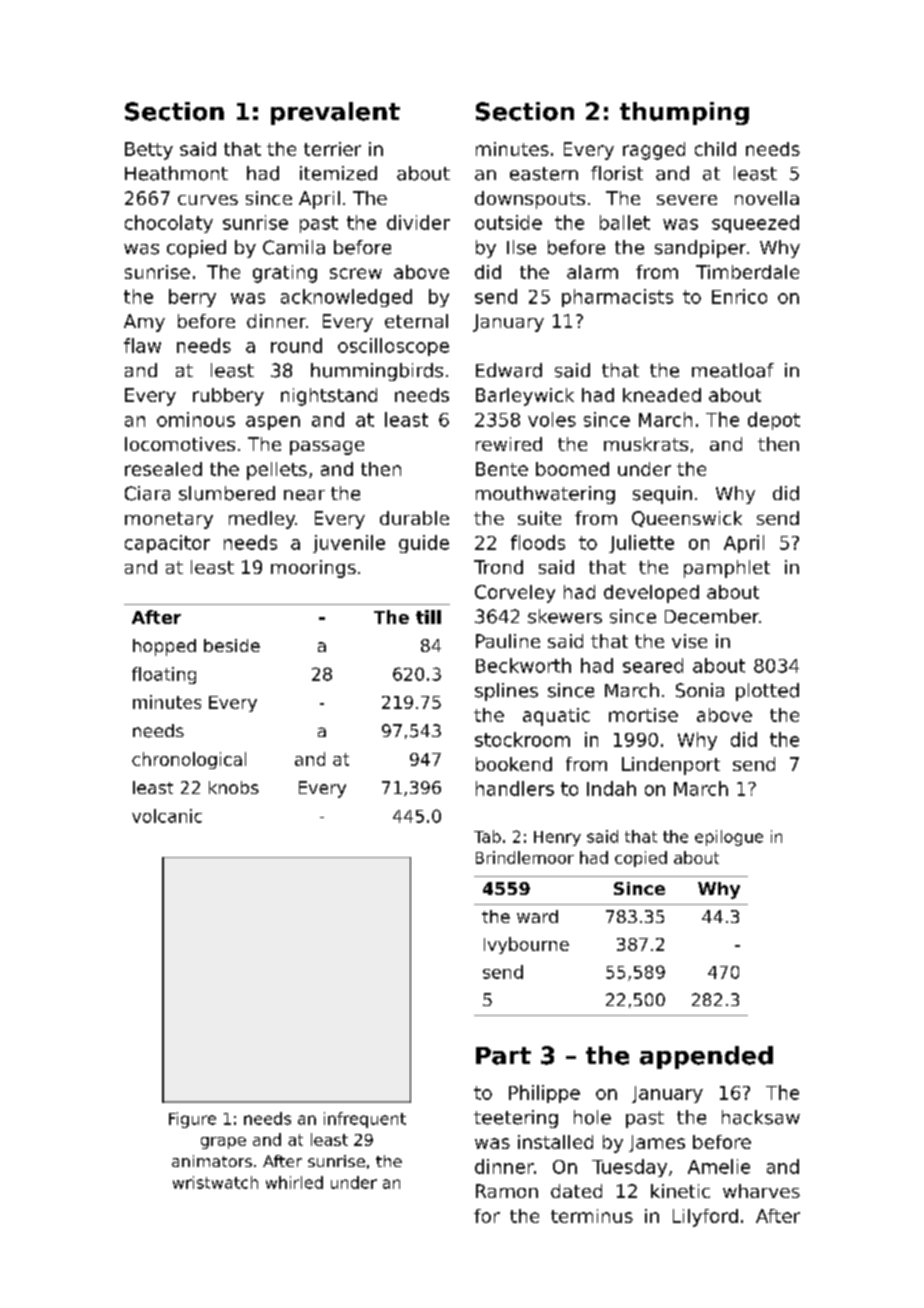 The height and width of the image is (1308, 924). What do you see at coordinates (227, 493) in the image?
I see `slumbered` at bounding box center [227, 493].
